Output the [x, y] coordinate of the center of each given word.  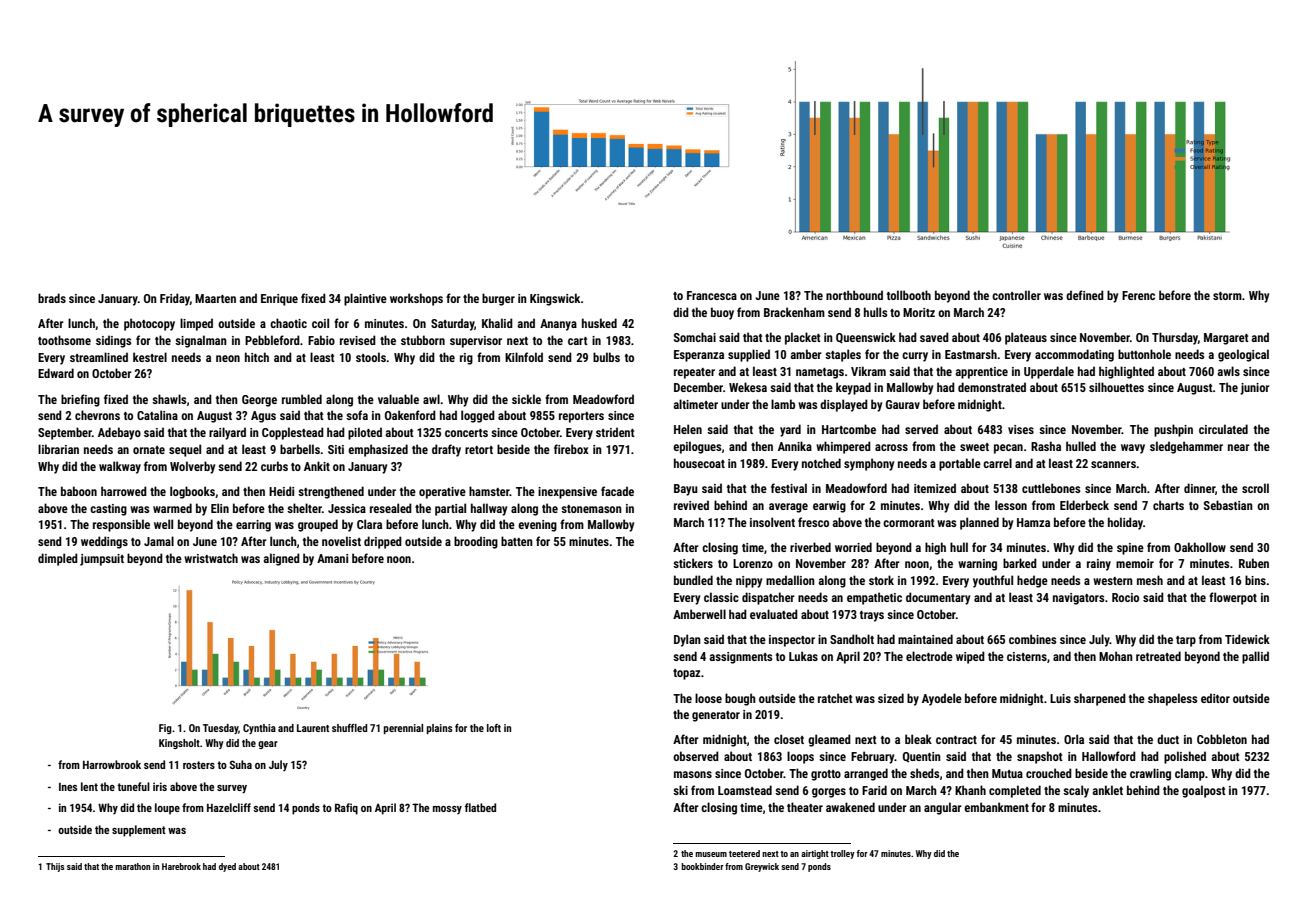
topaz [686, 674]
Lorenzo [753, 563]
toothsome [64, 340]
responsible [121, 525]
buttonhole [1144, 354]
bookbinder [702, 866]
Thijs [55, 867]
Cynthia [259, 729]
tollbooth [909, 295]
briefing [80, 400]
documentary [938, 598]
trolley [842, 854]
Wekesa [748, 387]
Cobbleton [1222, 739]
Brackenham [794, 312]
